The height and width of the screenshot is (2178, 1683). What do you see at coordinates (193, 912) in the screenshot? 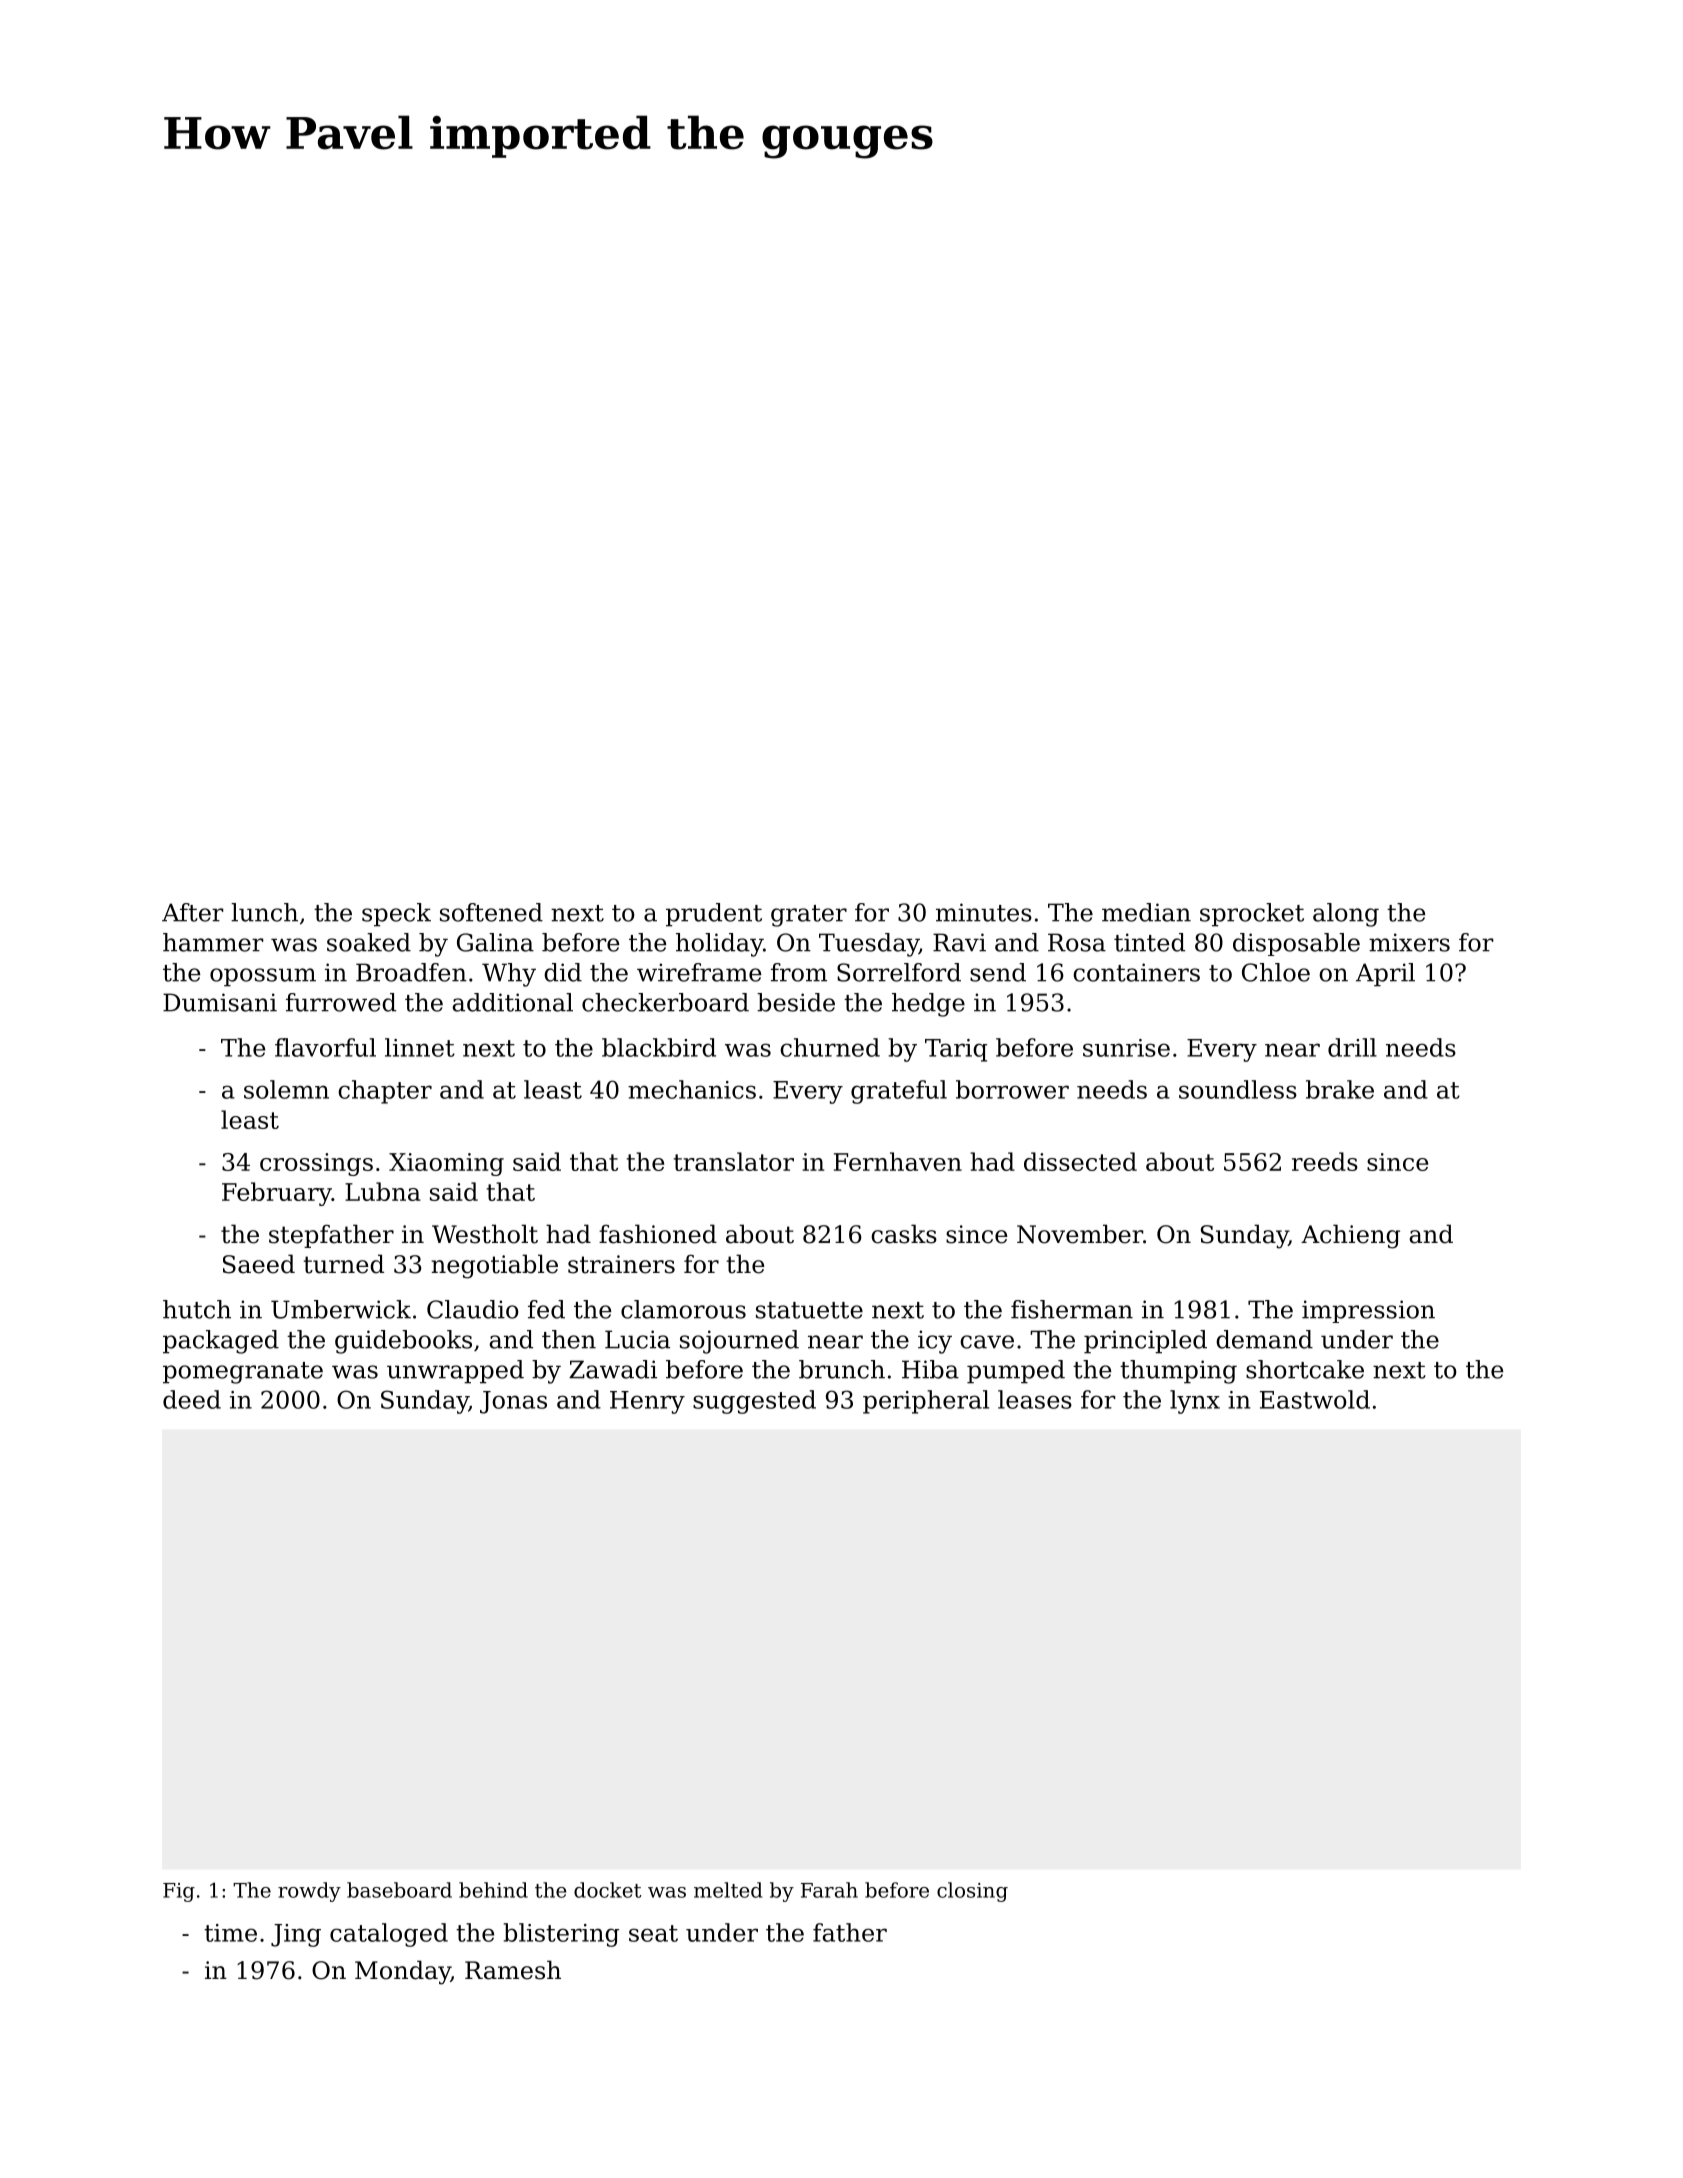
I see `After` at bounding box center [193, 912].
